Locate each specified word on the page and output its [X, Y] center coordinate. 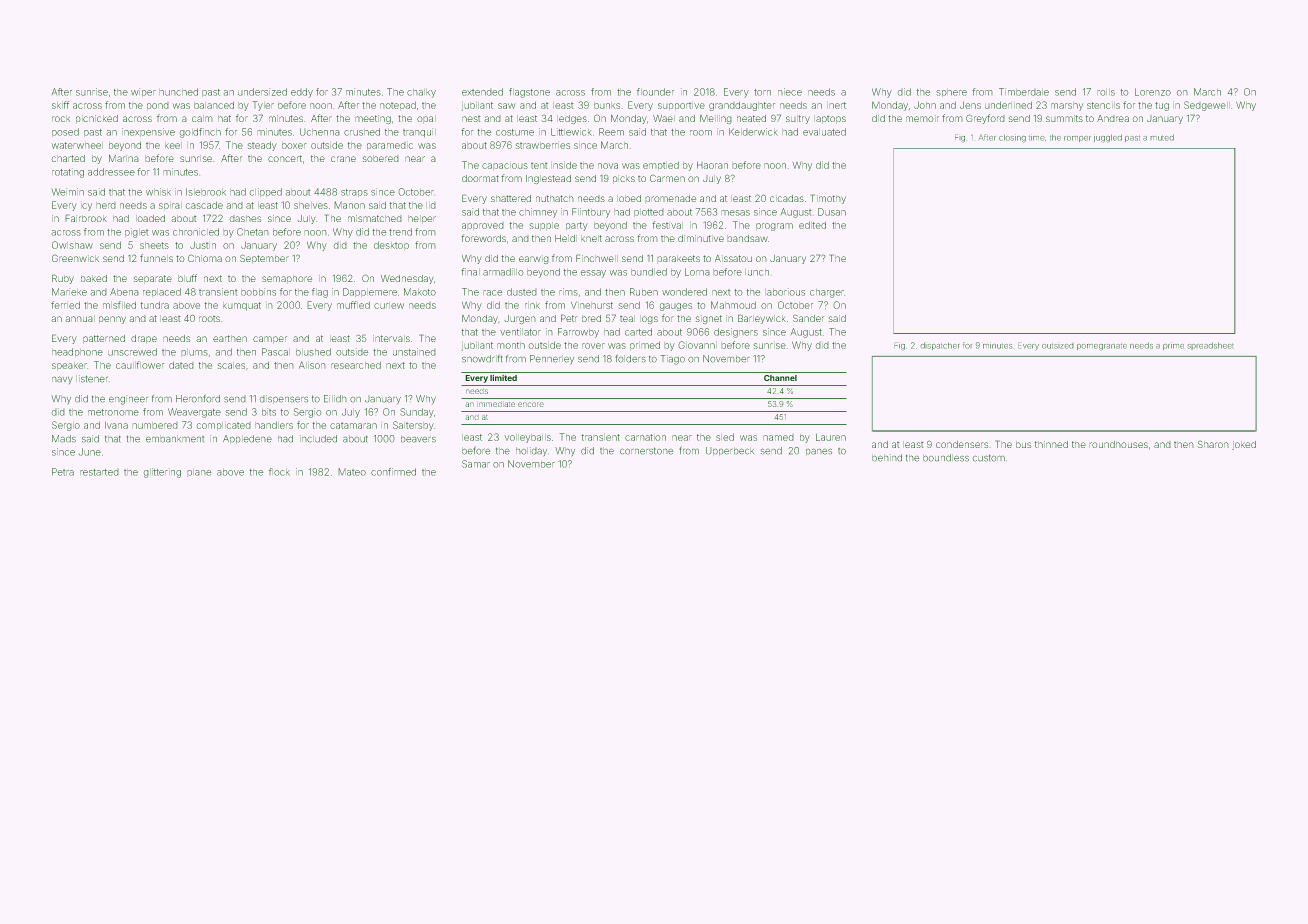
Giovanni [697, 345]
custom [988, 458]
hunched [178, 92]
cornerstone [646, 451]
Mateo [352, 472]
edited [812, 225]
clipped [266, 192]
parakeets [678, 259]
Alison [312, 365]
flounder [655, 92]
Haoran [712, 165]
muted [1162, 137]
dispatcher [940, 346]
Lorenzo [1153, 92]
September [264, 259]
